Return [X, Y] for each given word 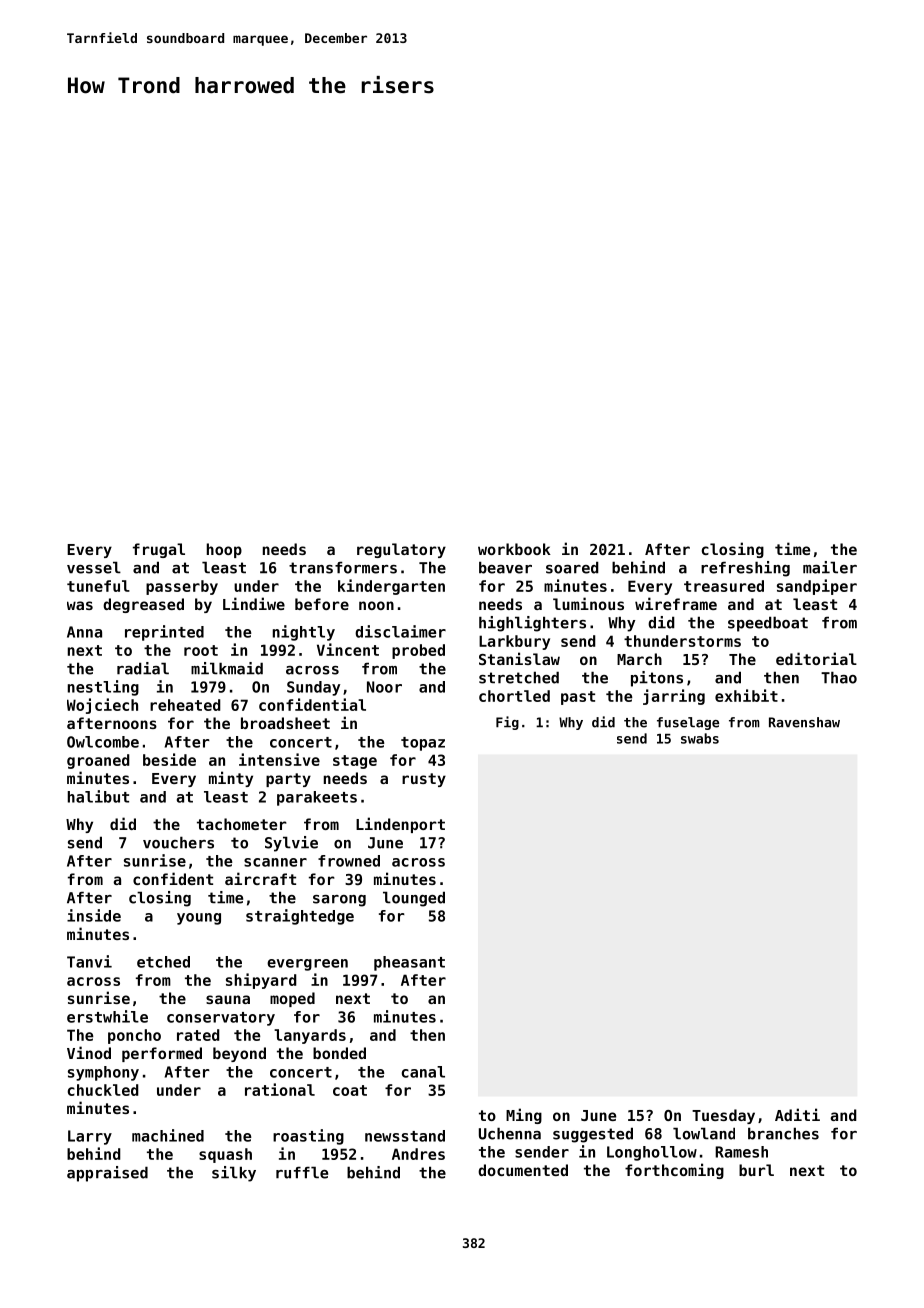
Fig [507, 723]
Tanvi [89, 961]
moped [292, 999]
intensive [279, 759]
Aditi [797, 1114]
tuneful [98, 586]
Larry [90, 1137]
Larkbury [514, 642]
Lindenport [400, 825]
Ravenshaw [804, 722]
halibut [98, 796]
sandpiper [817, 587]
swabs [700, 738]
